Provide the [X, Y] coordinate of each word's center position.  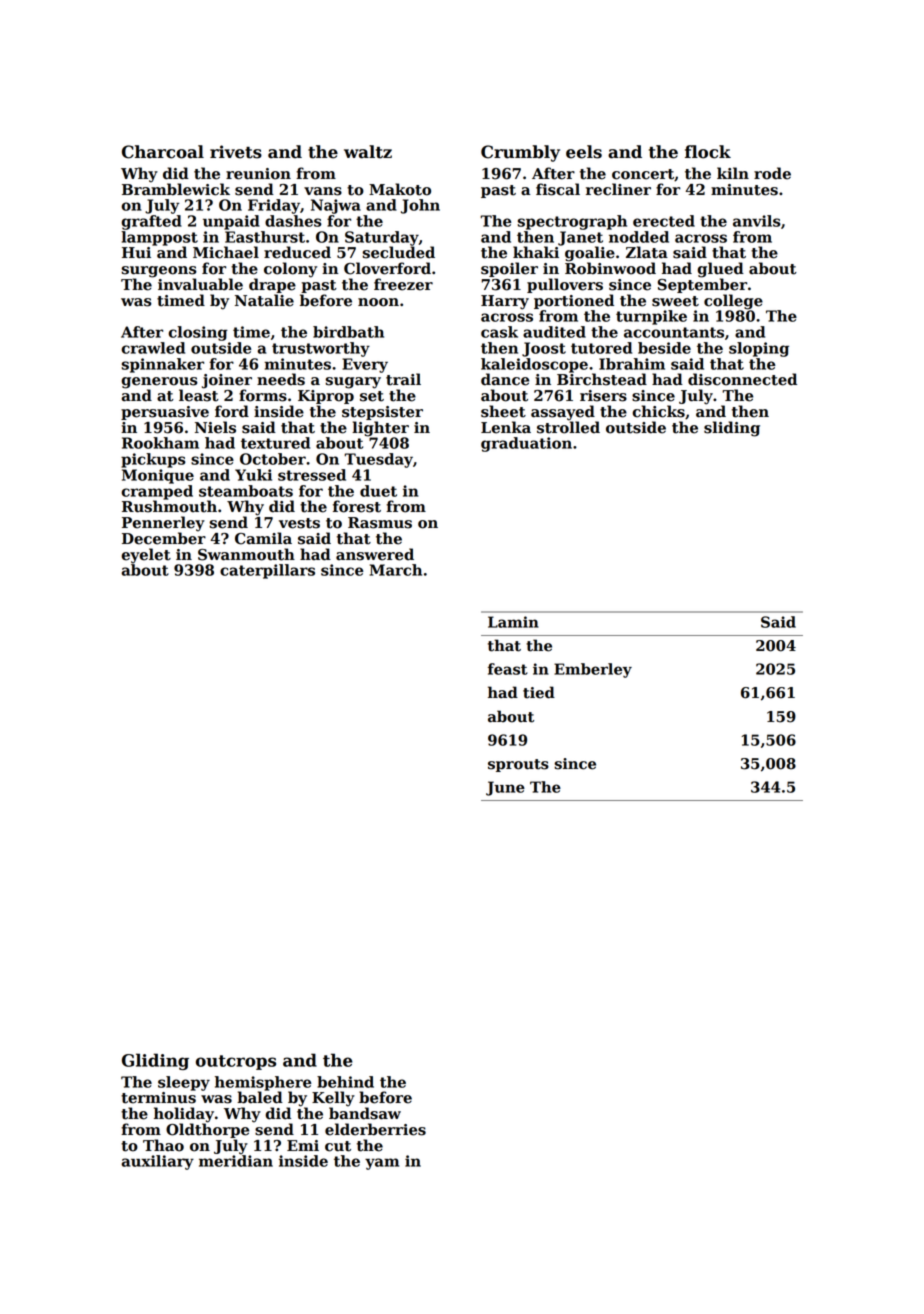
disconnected [742, 379]
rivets [236, 152]
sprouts [518, 765]
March [396, 570]
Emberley [593, 670]
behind [345, 1082]
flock [708, 152]
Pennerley [163, 524]
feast [508, 669]
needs [281, 379]
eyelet [146, 556]
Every [365, 365]
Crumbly [520, 153]
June [505, 788]
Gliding [155, 1061]
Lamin [513, 622]
